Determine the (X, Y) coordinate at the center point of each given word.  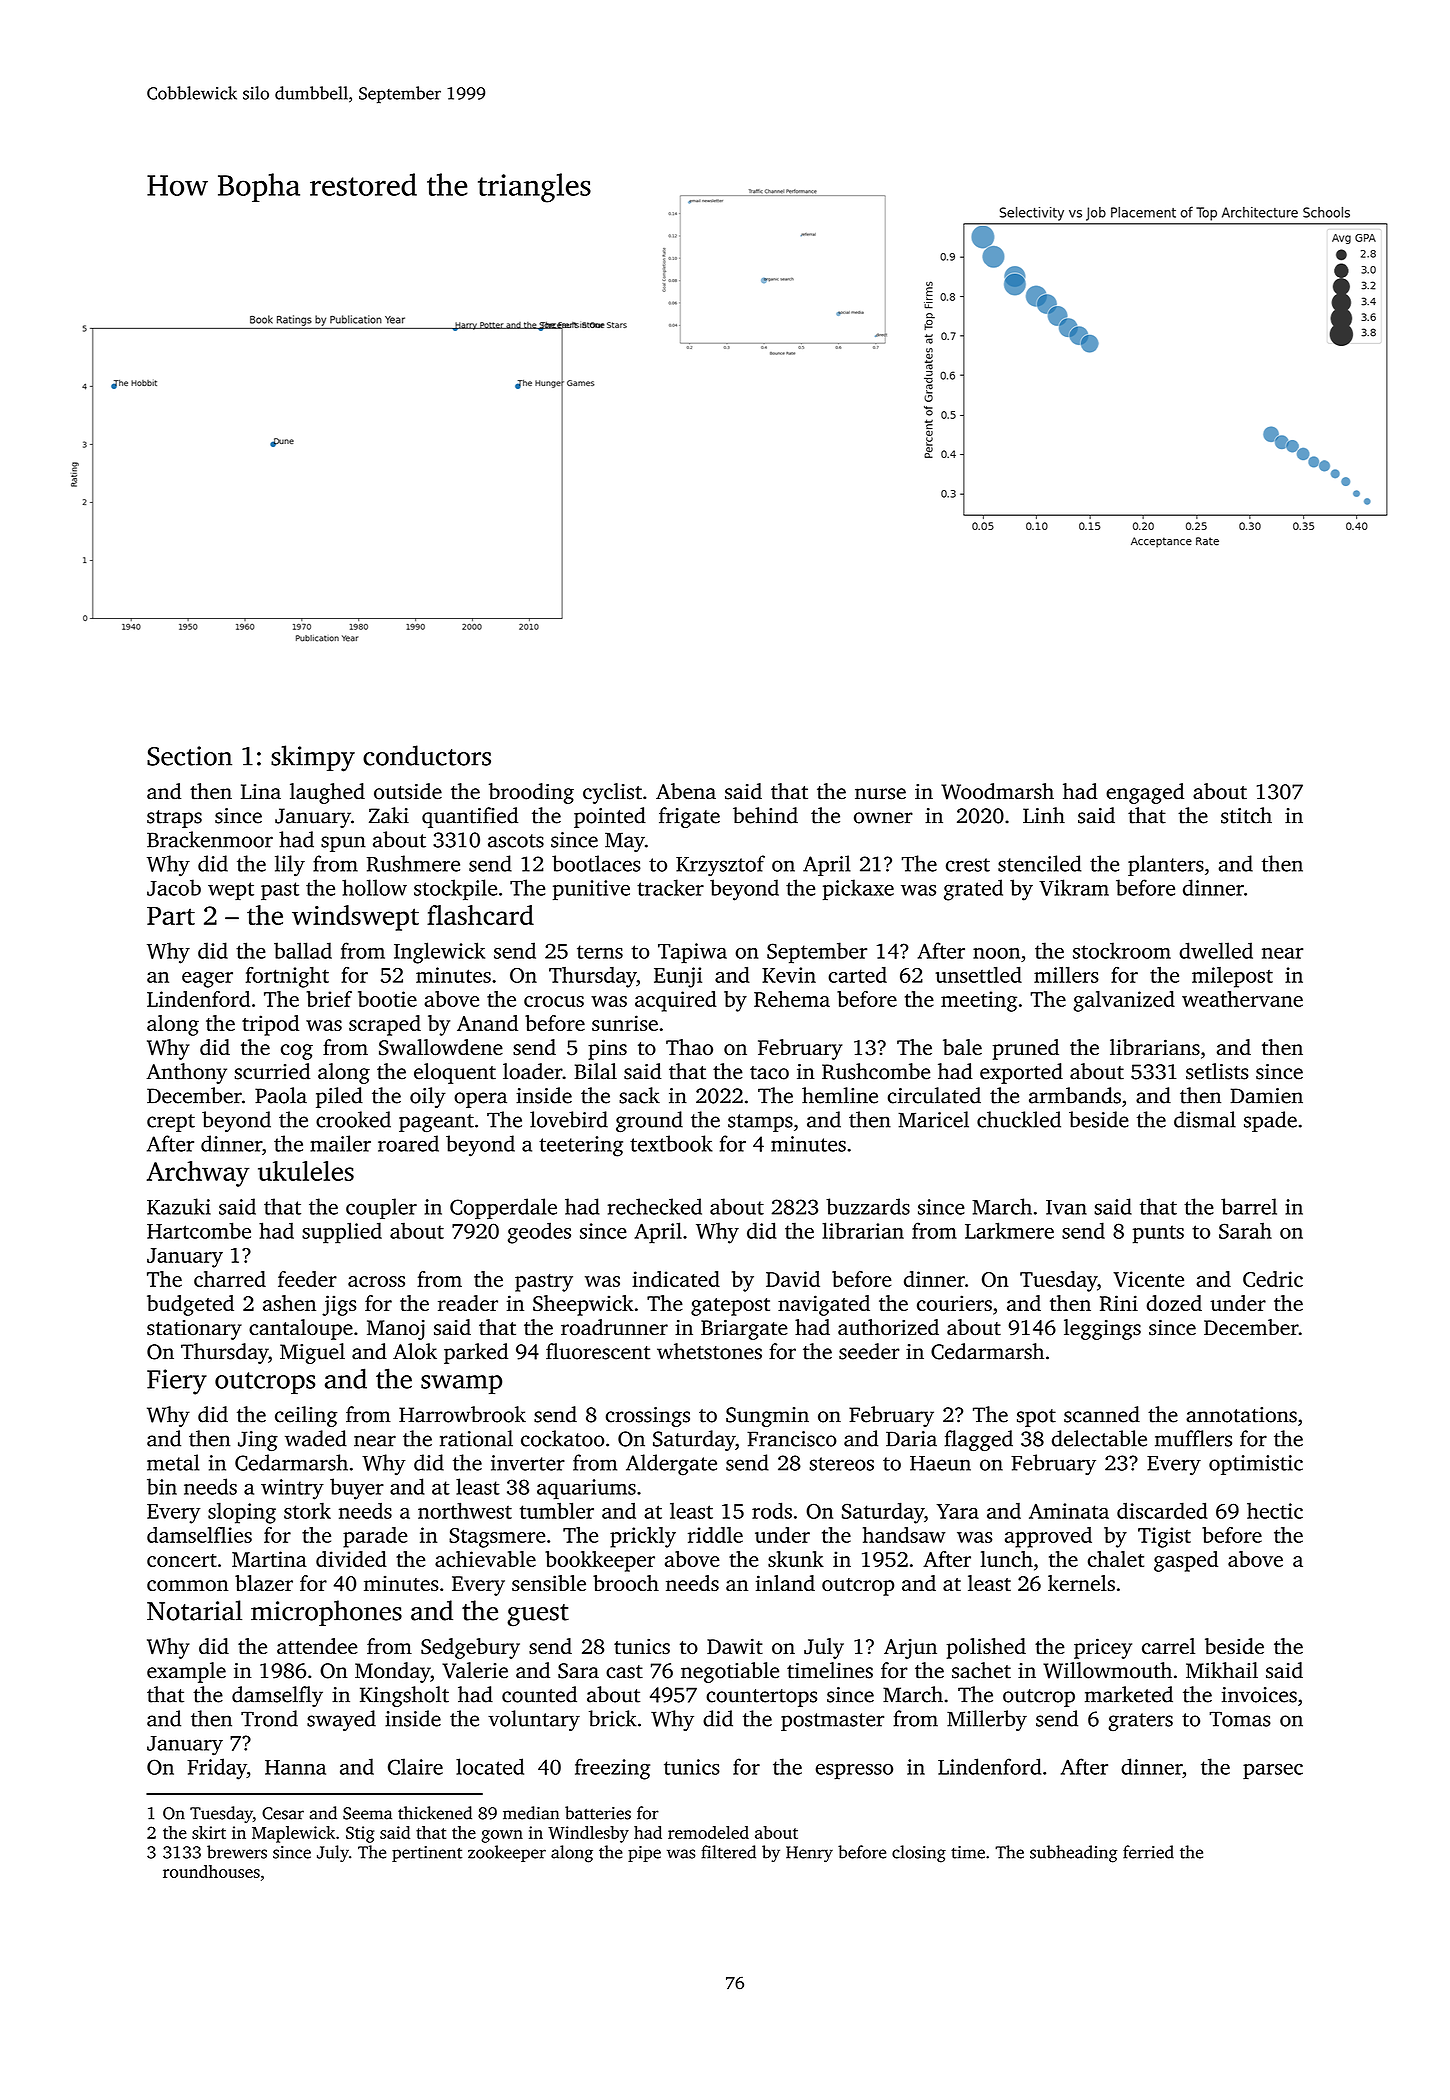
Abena (686, 791)
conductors (427, 755)
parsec (1273, 1771)
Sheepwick (583, 1305)
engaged (1145, 793)
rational (476, 1438)
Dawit (735, 1646)
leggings (1102, 1329)
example (186, 1672)
